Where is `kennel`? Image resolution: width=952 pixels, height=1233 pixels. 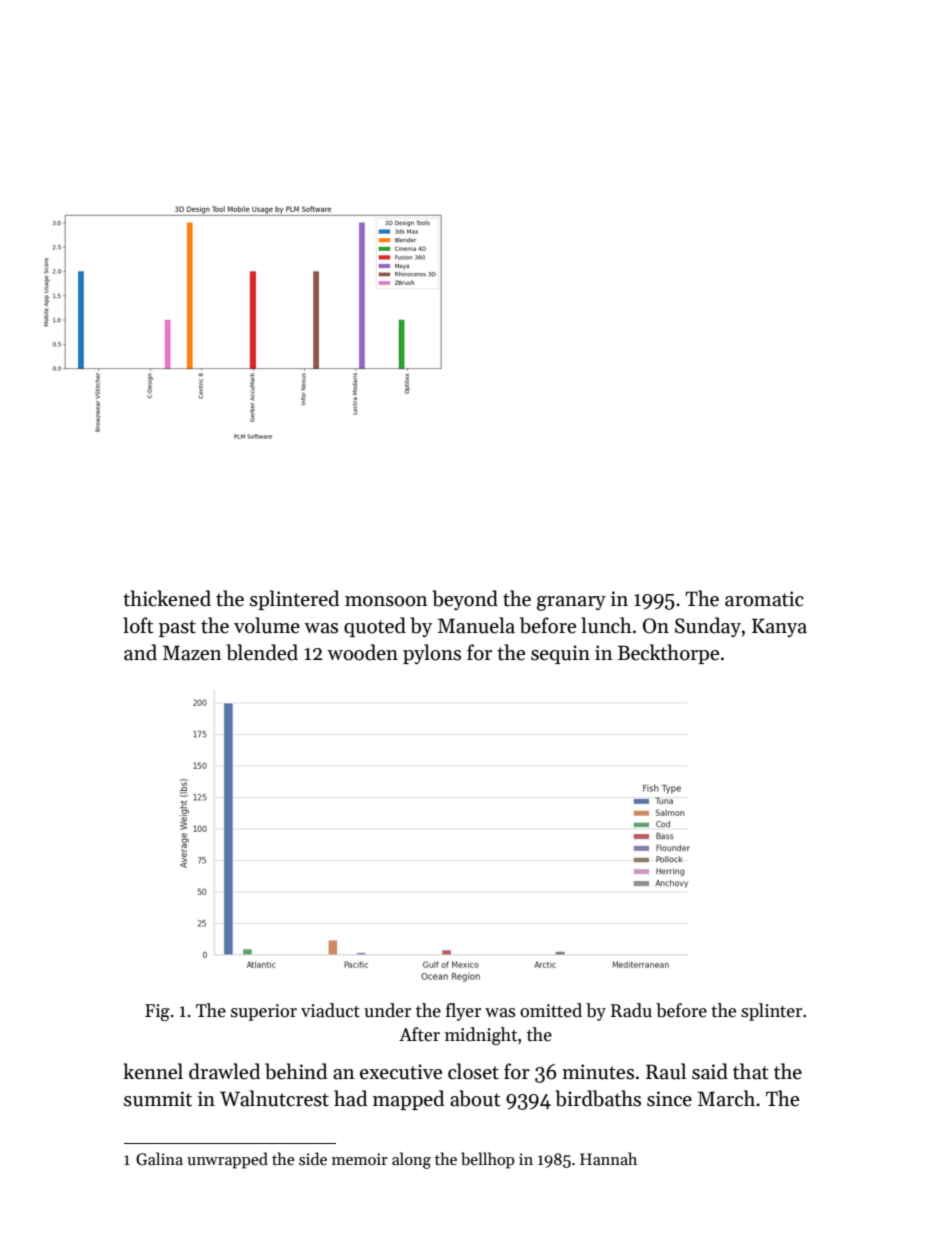 kennel is located at coordinates (153, 1071).
